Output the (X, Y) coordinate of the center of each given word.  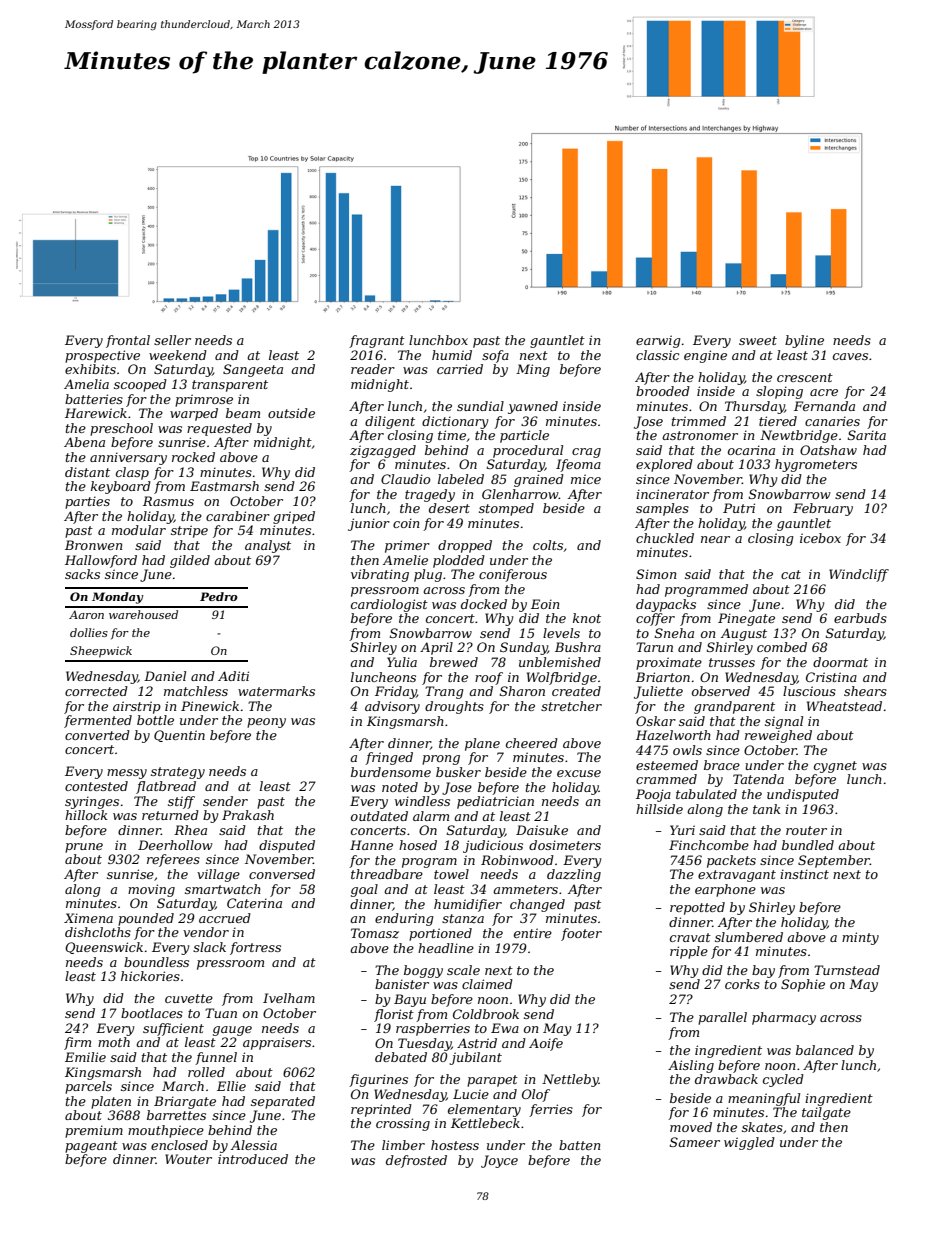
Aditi (233, 676)
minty (860, 938)
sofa (495, 356)
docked (484, 604)
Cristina (831, 677)
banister (402, 984)
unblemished (560, 662)
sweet (758, 340)
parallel (722, 1018)
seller (172, 340)
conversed (282, 874)
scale (463, 970)
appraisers (277, 1043)
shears (865, 691)
